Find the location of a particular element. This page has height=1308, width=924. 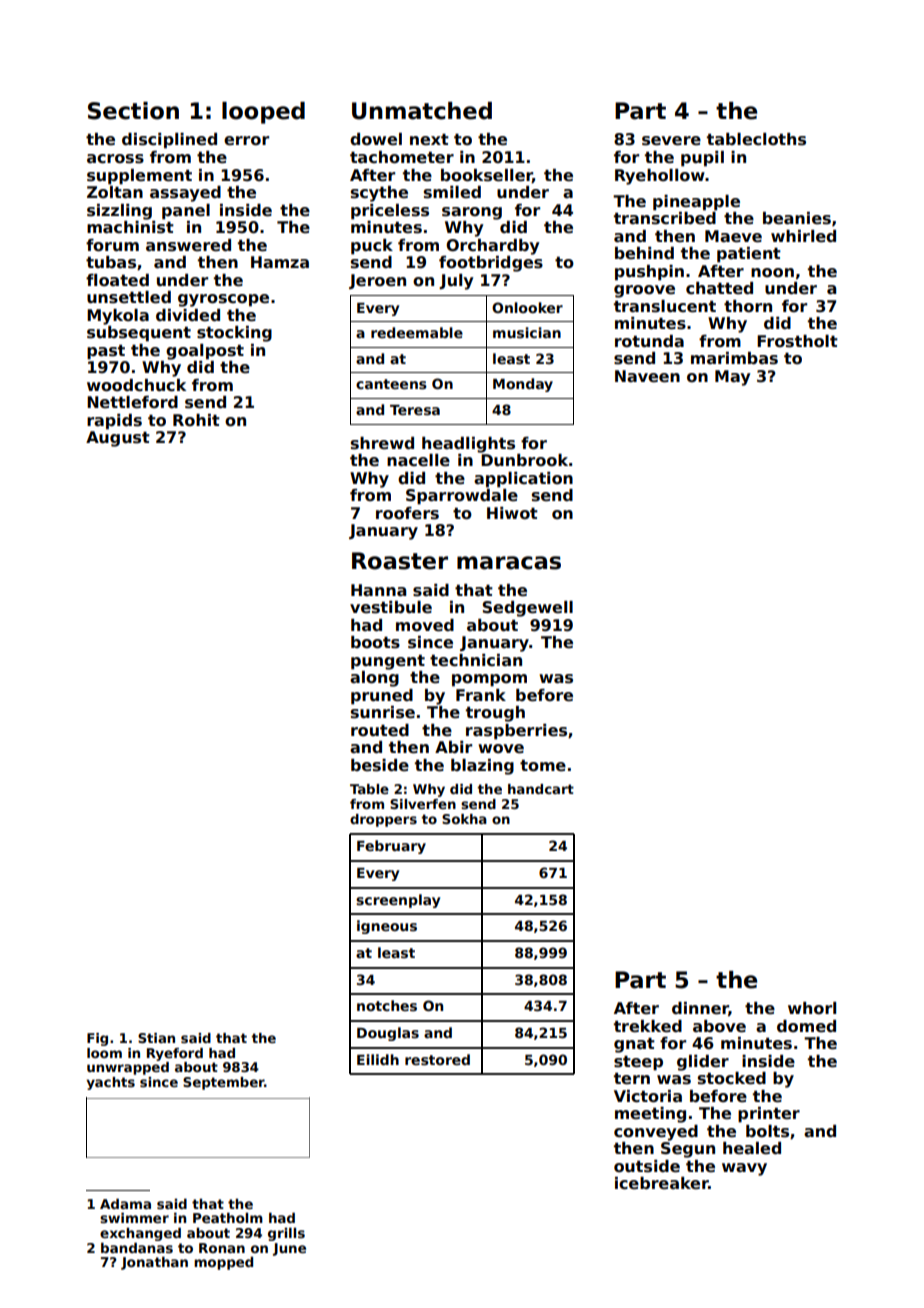

Unmatched is located at coordinates (422, 111).
